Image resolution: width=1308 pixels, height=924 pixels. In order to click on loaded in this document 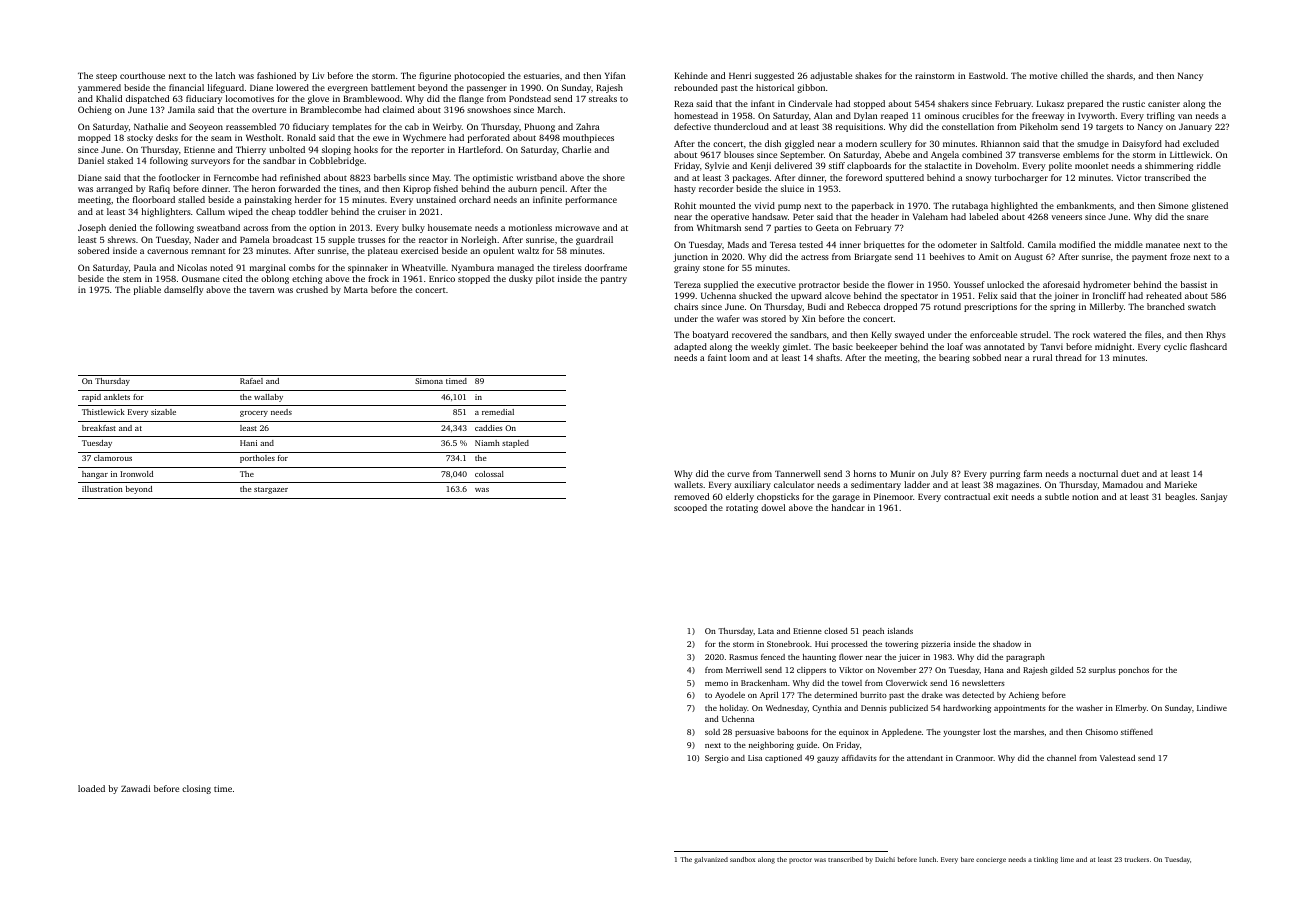, I will do `click(91, 788)`.
